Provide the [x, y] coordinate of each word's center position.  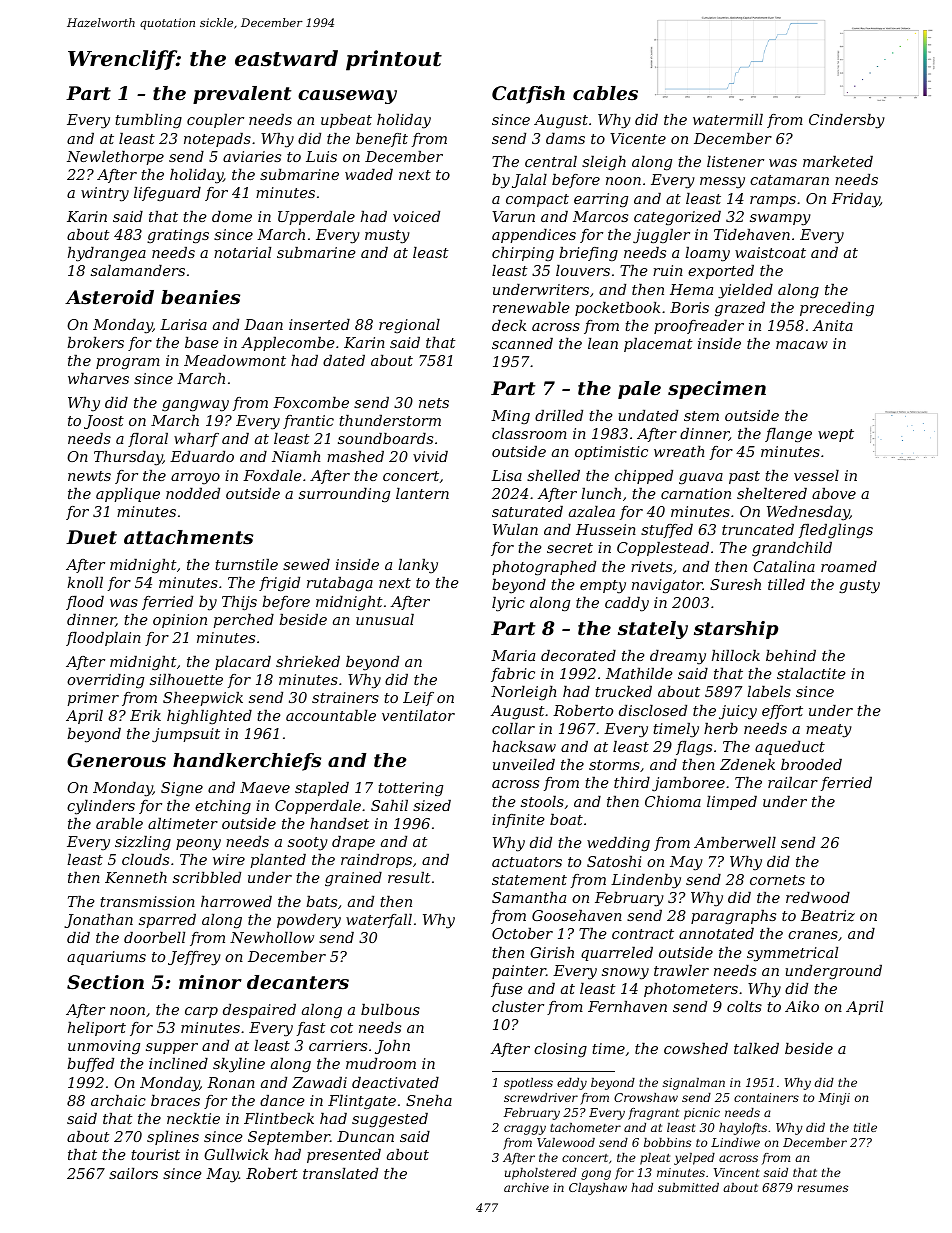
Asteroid [109, 297]
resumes [822, 1188]
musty [387, 237]
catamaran [789, 180]
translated [340, 1173]
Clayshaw [598, 1189]
